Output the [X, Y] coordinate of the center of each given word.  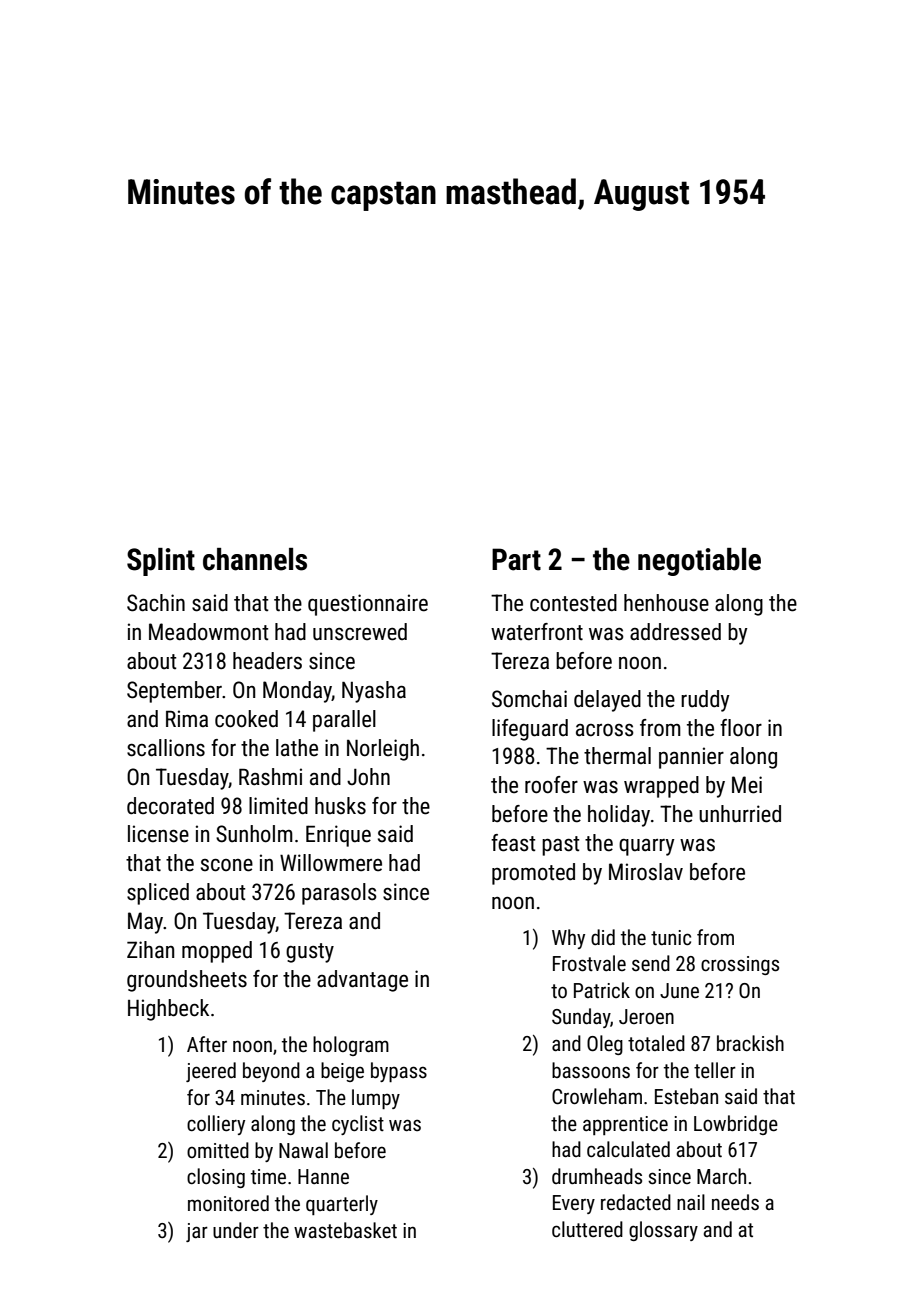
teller [715, 1070]
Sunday [581, 1018]
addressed [675, 632]
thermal [617, 756]
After [207, 1044]
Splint [161, 562]
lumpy [376, 1099]
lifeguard [530, 730]
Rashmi [270, 777]
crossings [740, 965]
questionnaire [368, 605]
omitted [218, 1150]
